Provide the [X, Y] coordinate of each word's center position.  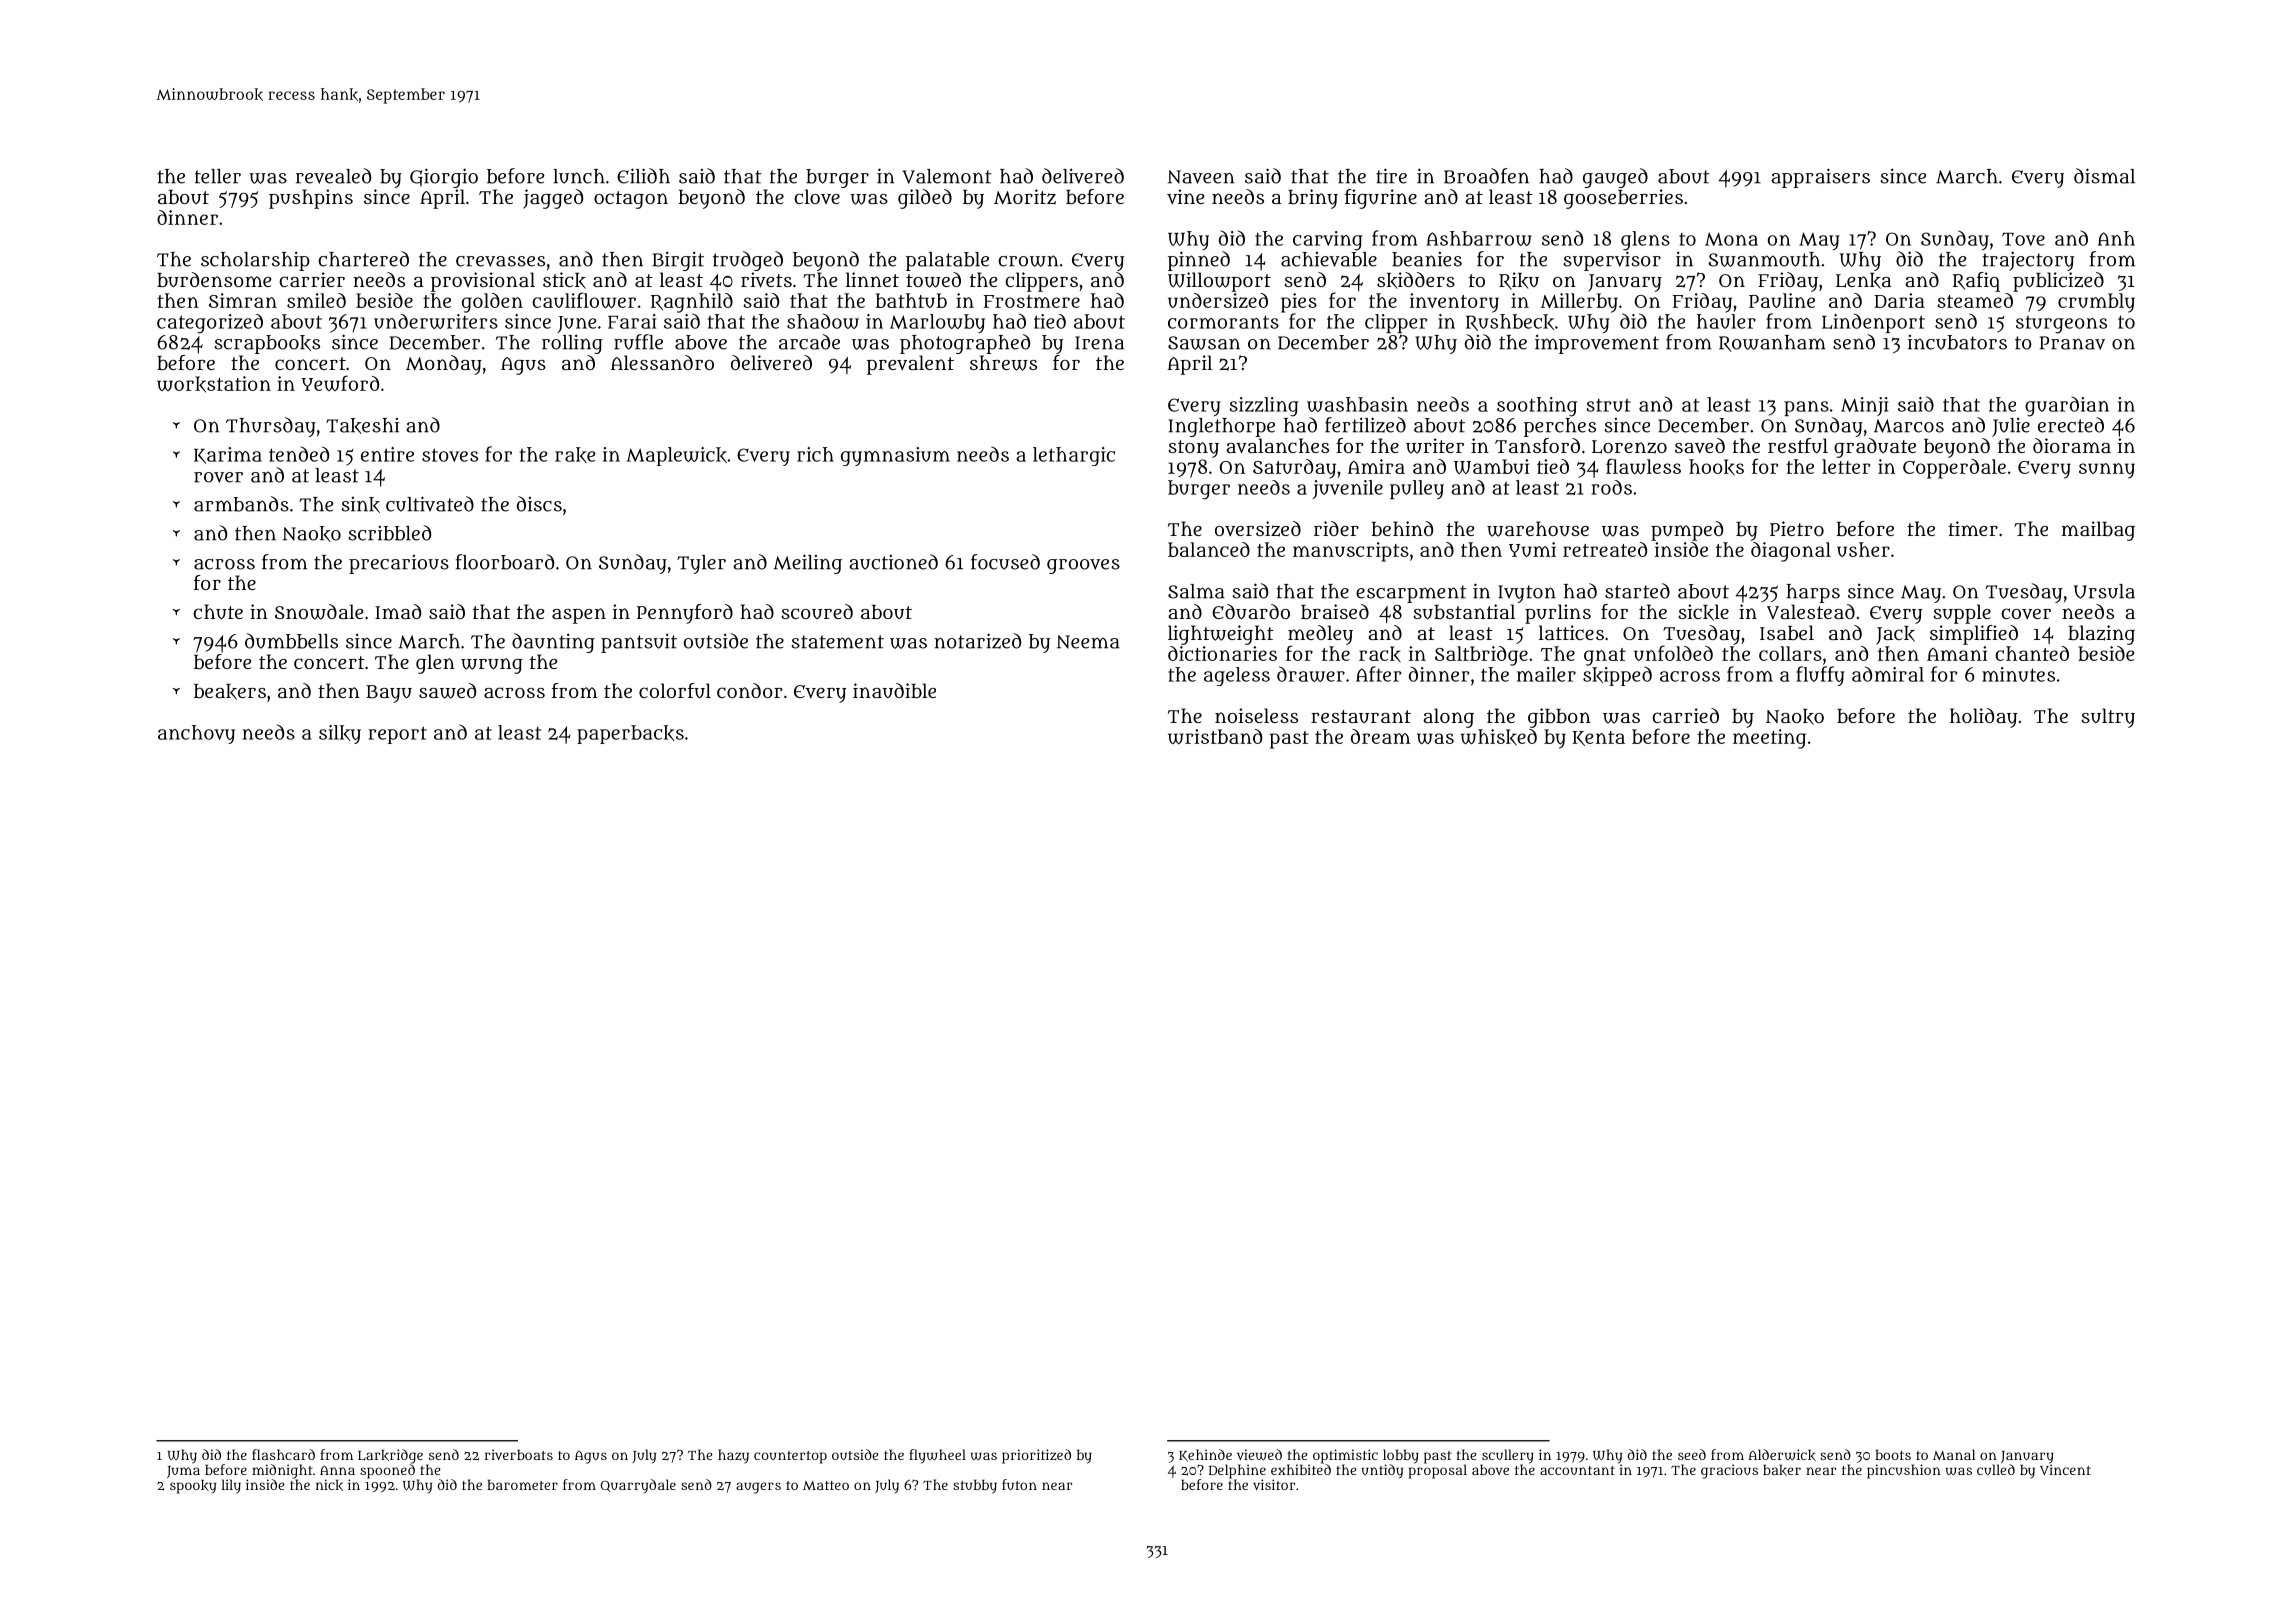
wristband [1215, 736]
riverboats [519, 1454]
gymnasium [895, 456]
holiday [1983, 718]
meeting [1769, 739]
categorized [210, 324]
